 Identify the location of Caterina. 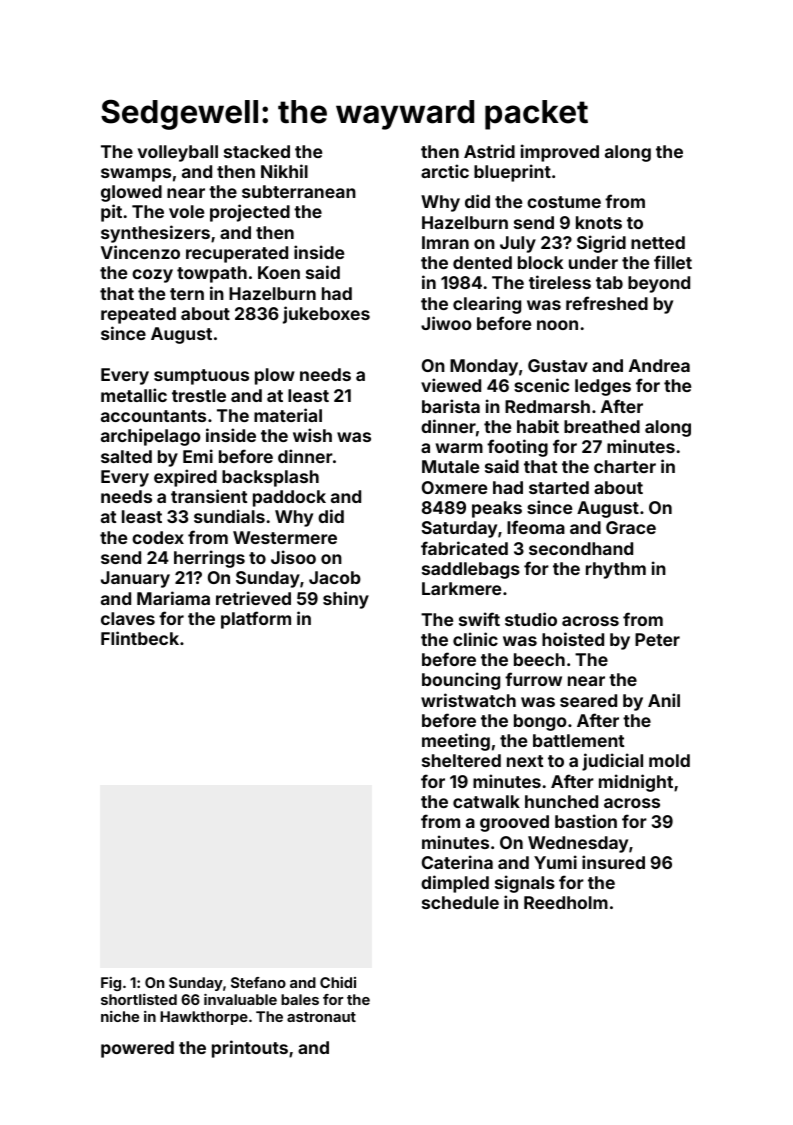
(457, 862).
